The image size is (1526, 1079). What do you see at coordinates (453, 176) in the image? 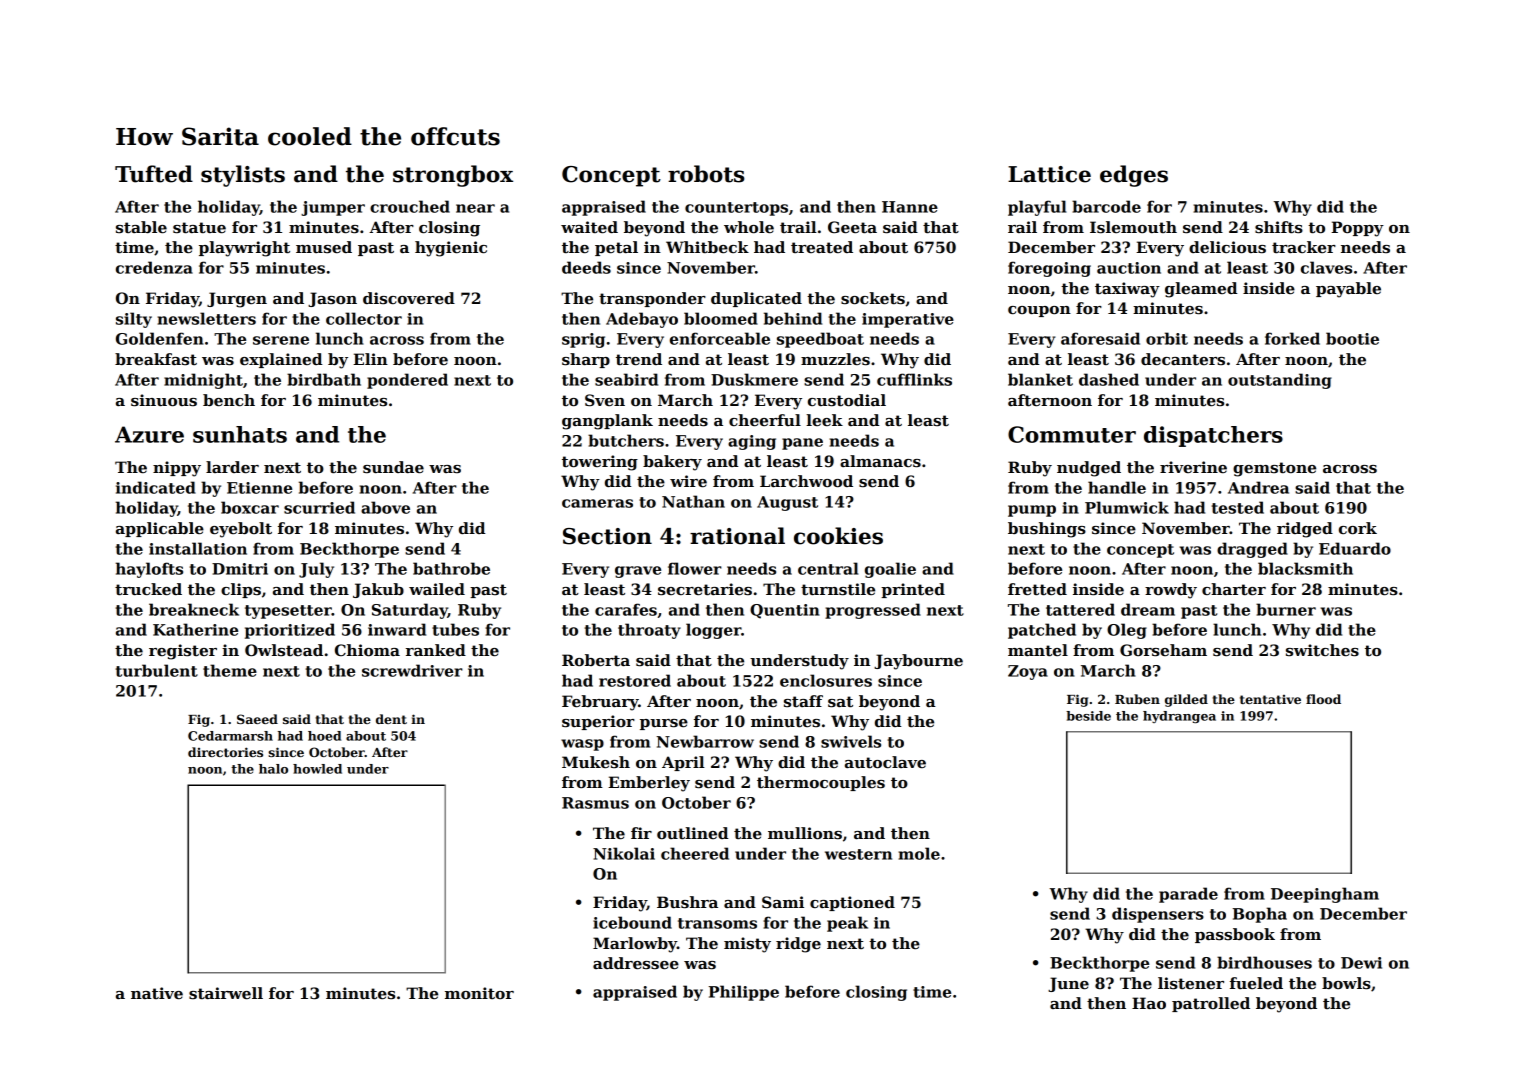
I see `strongbox` at bounding box center [453, 176].
